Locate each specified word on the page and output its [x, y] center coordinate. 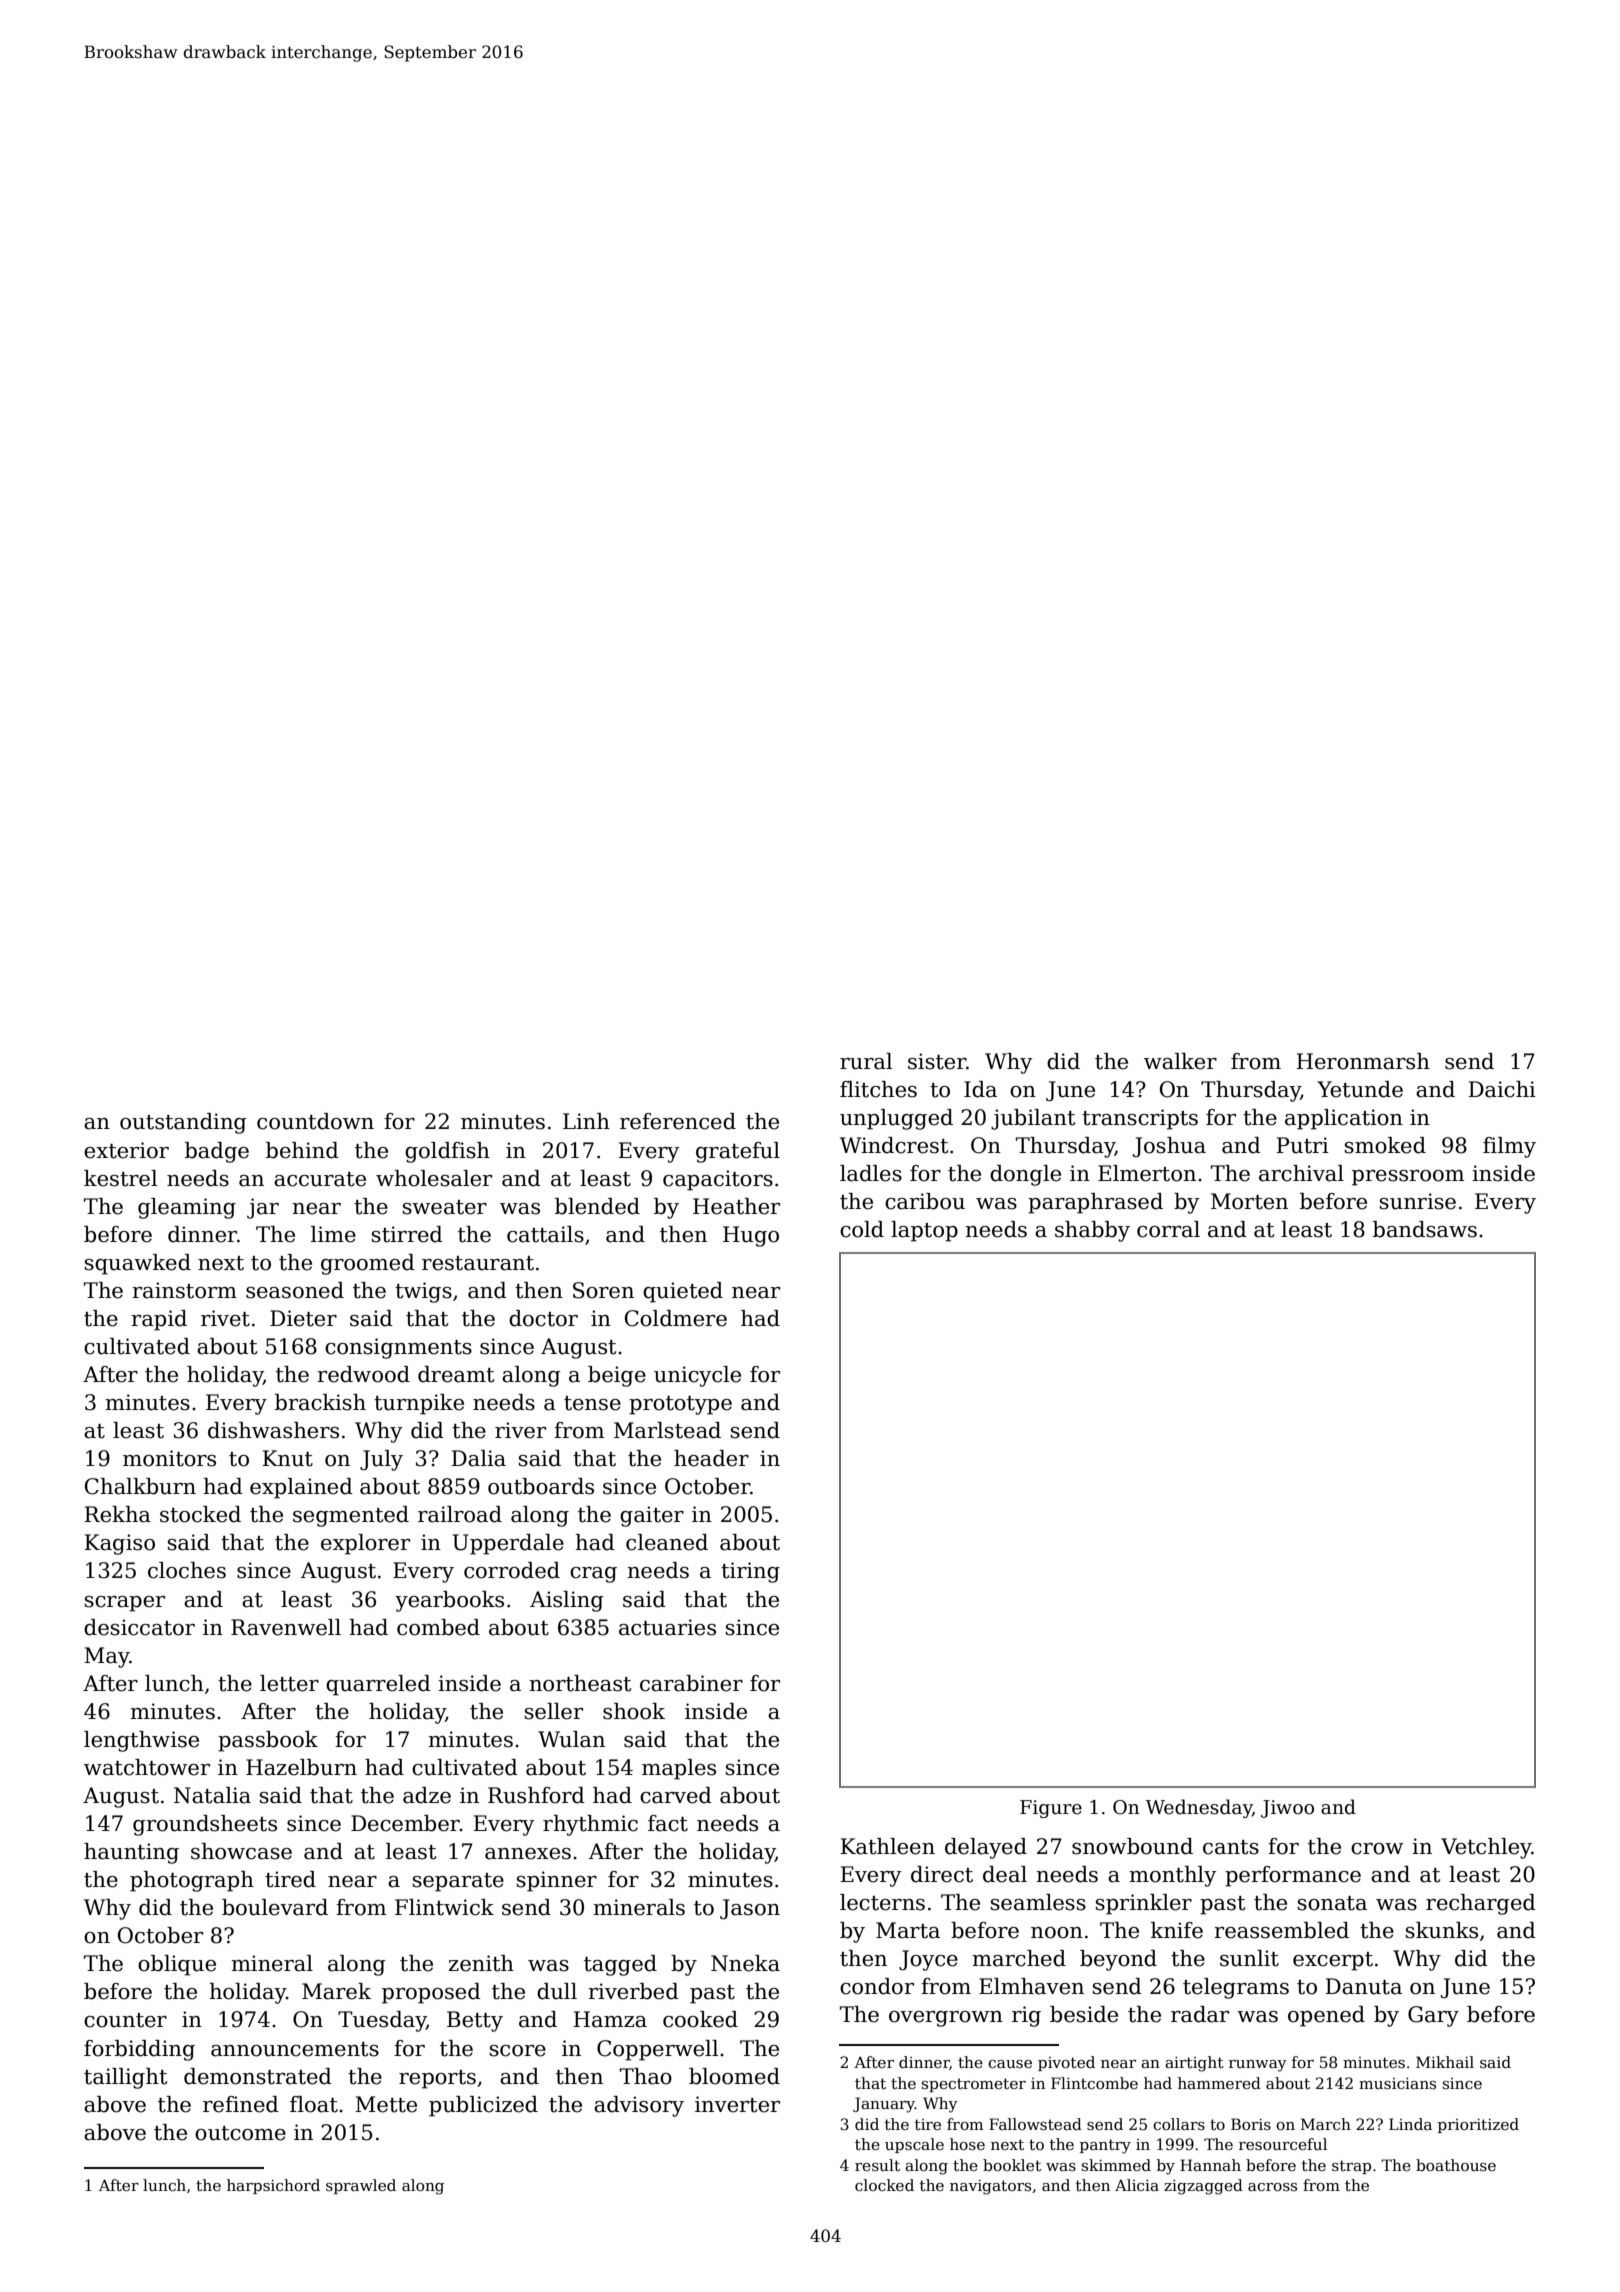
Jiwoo [1287, 1809]
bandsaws [1425, 1229]
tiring [750, 1572]
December [405, 1823]
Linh [586, 1121]
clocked [884, 2185]
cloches [187, 1570]
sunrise [1418, 1201]
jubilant [1033, 1119]
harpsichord [273, 2186]
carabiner [691, 1683]
